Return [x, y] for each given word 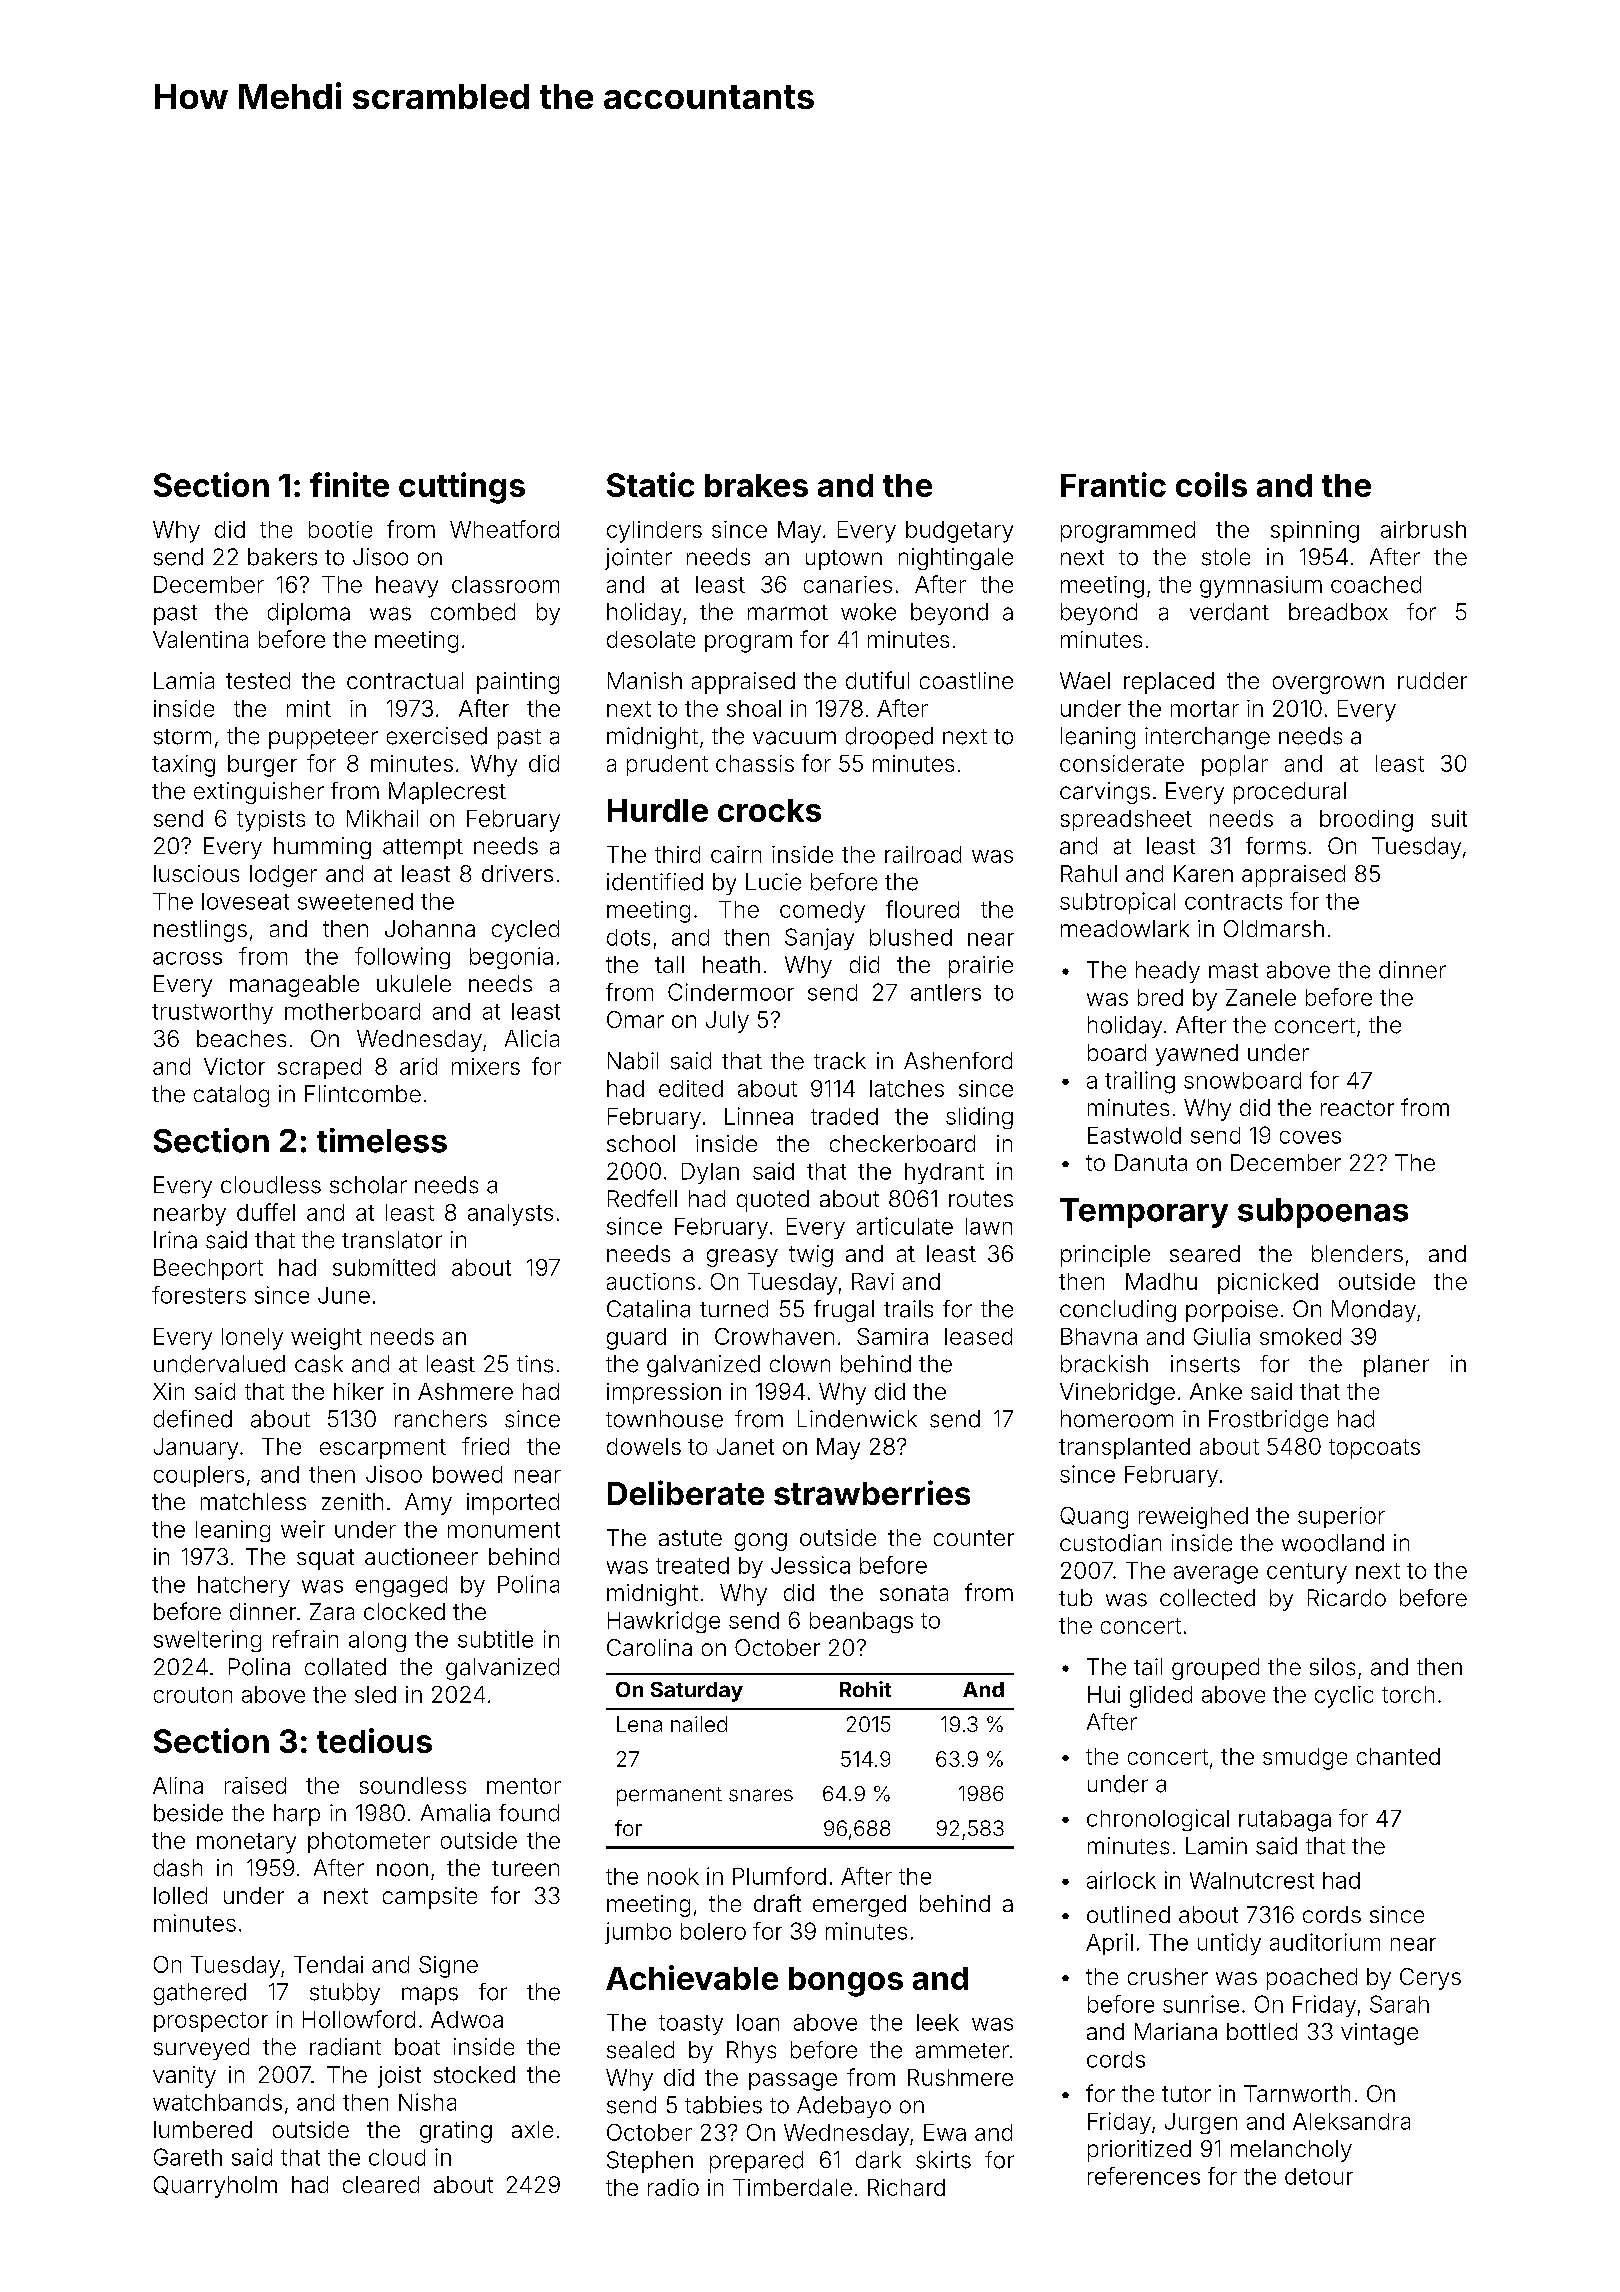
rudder [1432, 680]
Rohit [865, 1689]
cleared [381, 2184]
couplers [199, 1476]
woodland [1333, 1543]
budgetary [959, 532]
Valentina [200, 639]
